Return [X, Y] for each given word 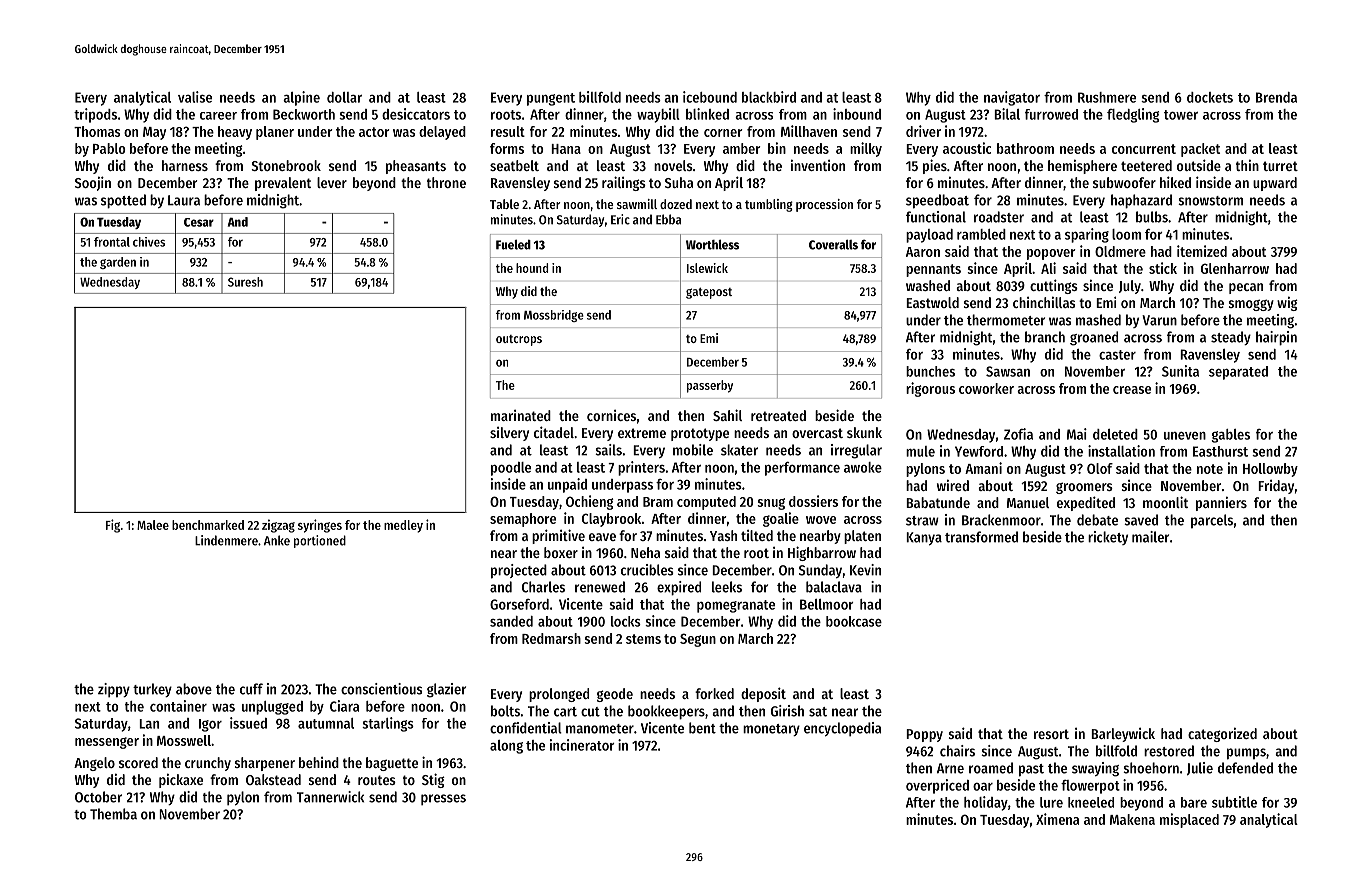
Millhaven [809, 131]
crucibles [647, 570]
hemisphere [1082, 166]
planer [275, 133]
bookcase [854, 621]
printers [641, 468]
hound [532, 268]
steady [1231, 338]
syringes [320, 526]
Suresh [245, 282]
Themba [113, 814]
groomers [1084, 488]
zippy [114, 690]
